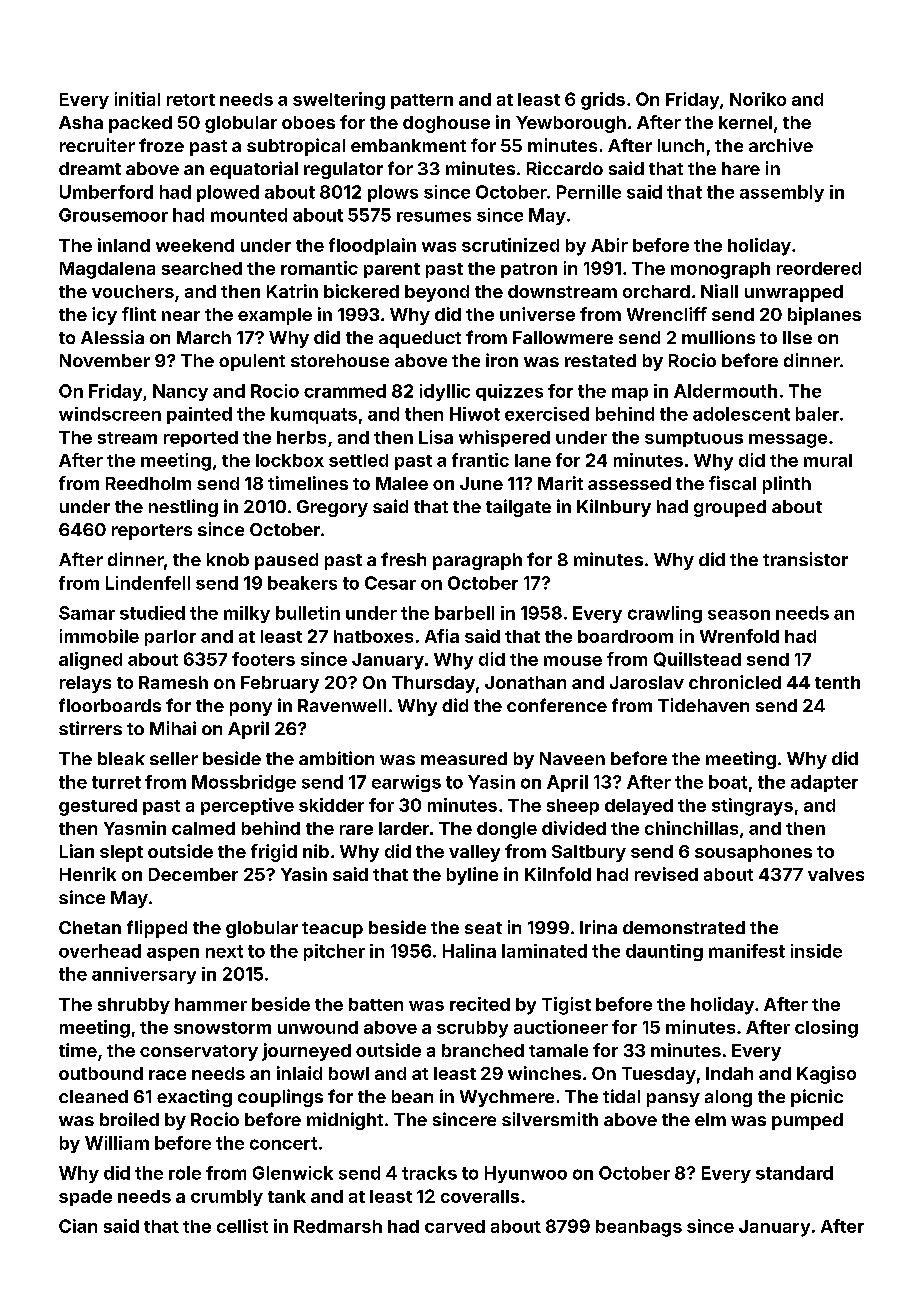  I want to click on Redmarsh, so click(338, 1226).
